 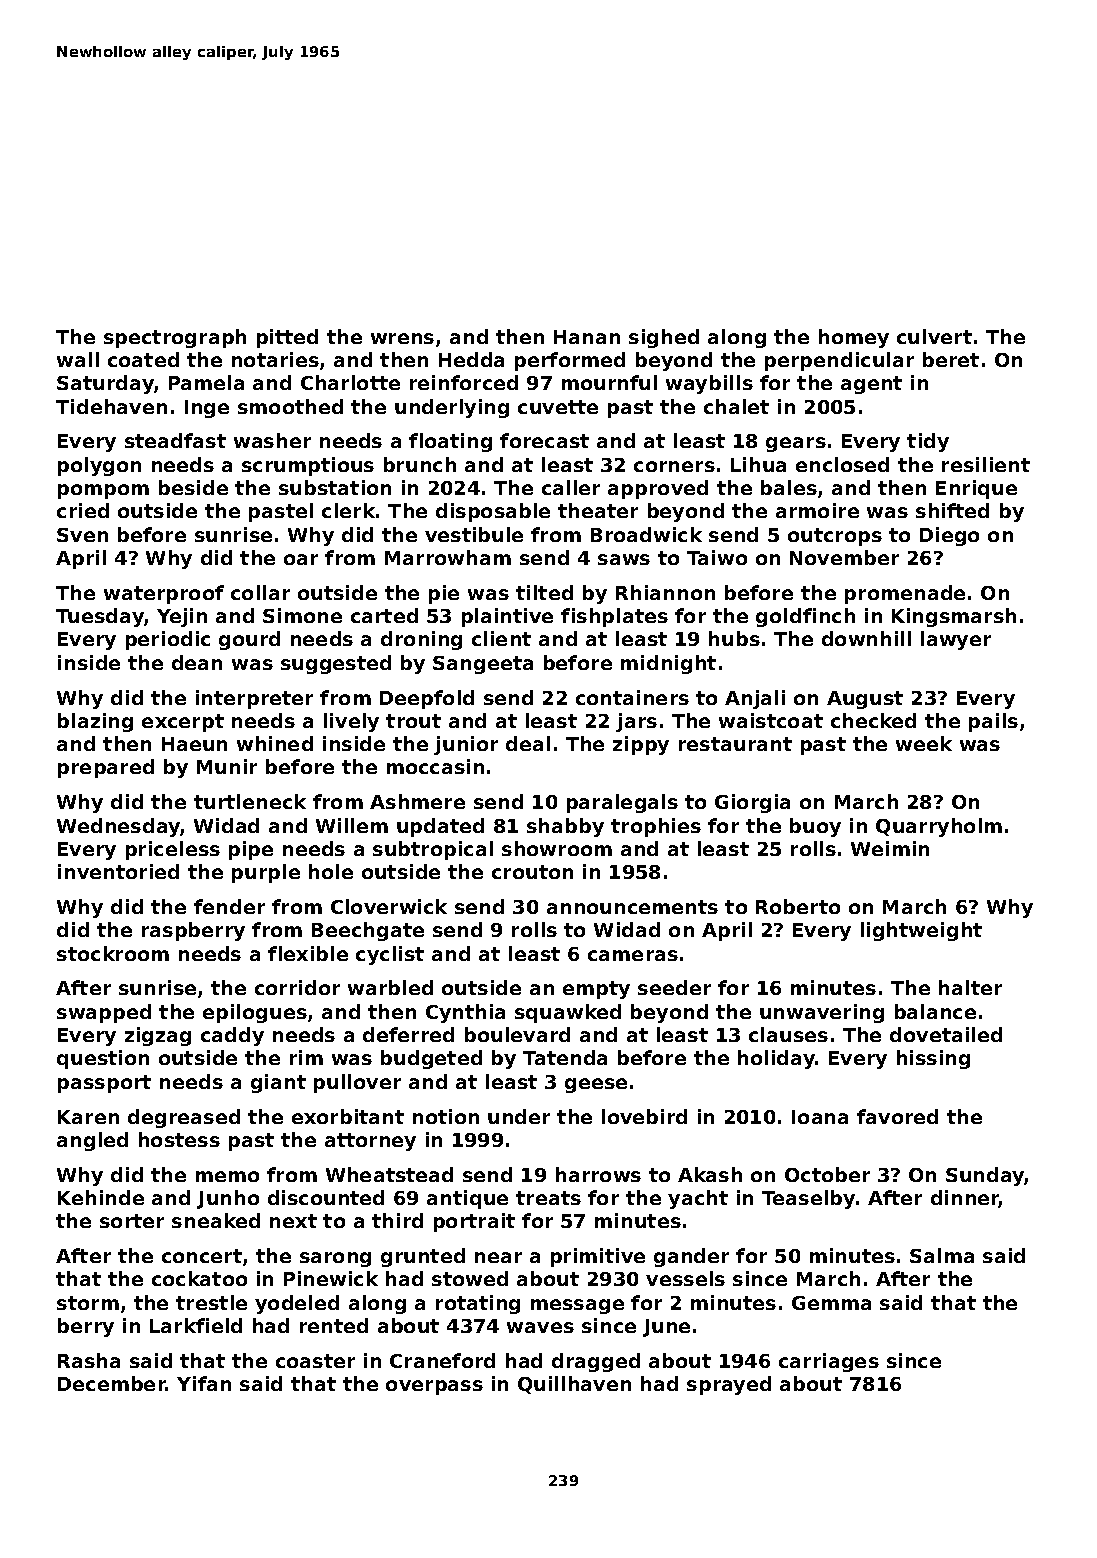 I want to click on Hanan, so click(x=587, y=337).
